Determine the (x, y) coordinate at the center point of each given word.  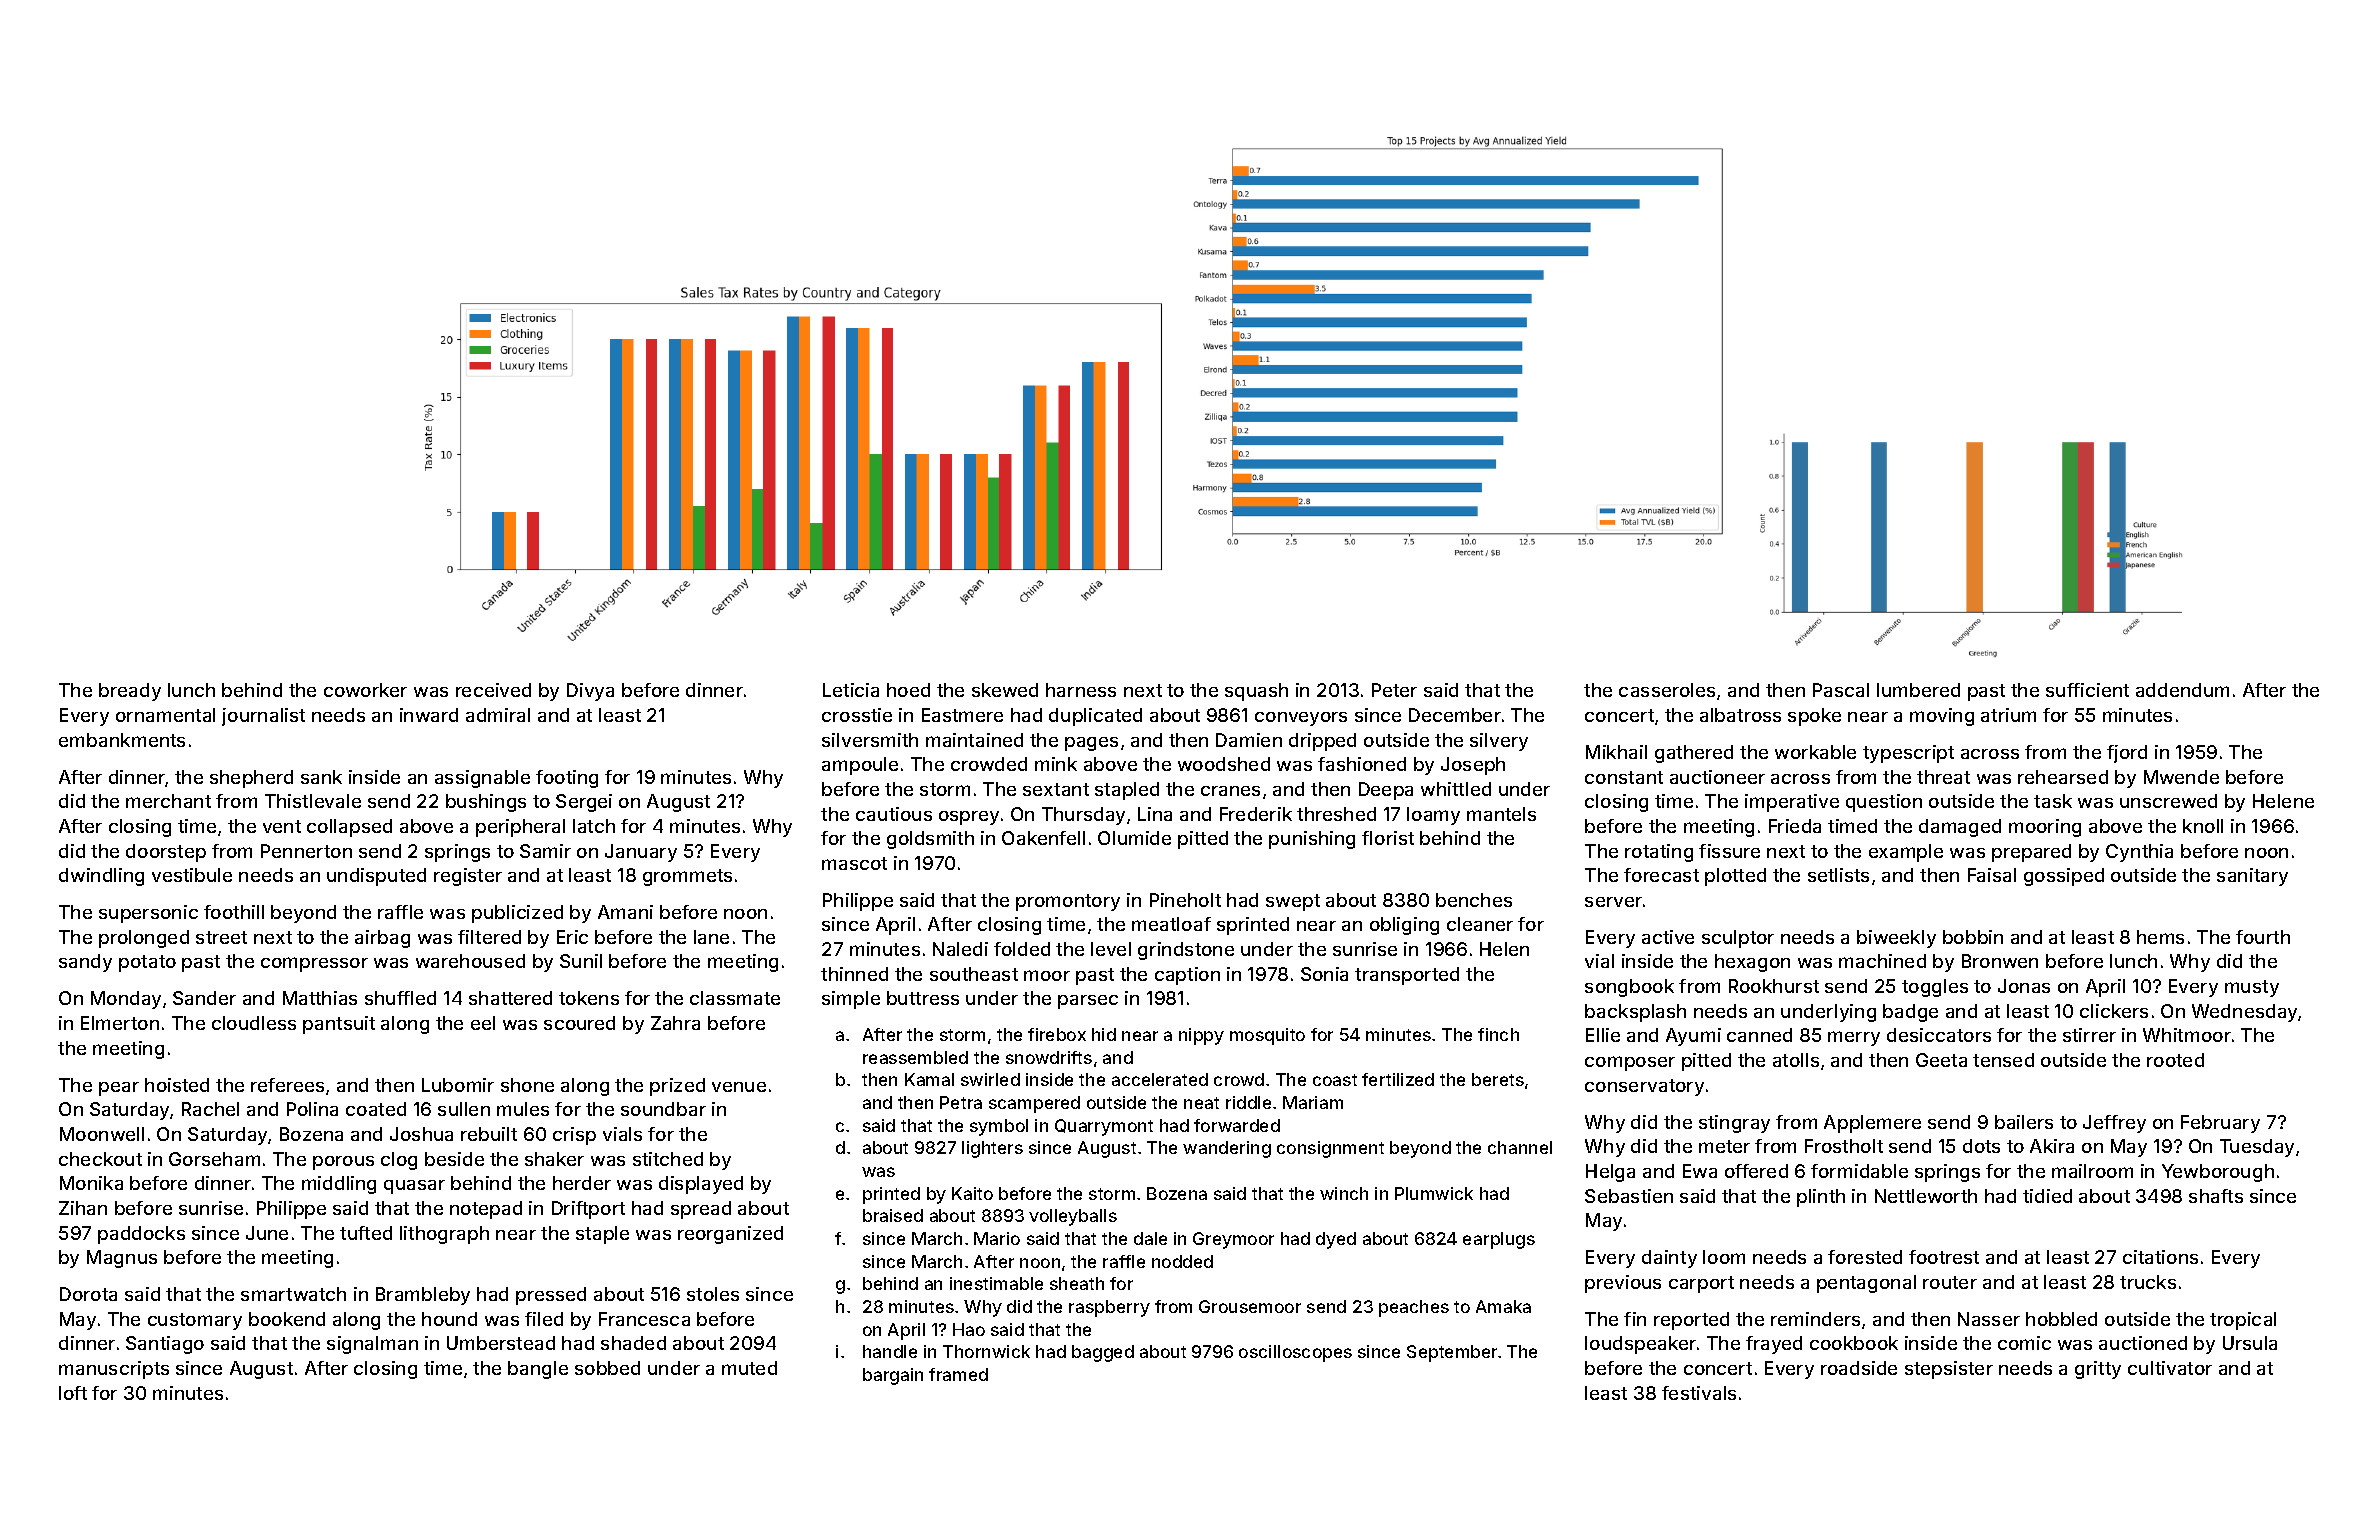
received (493, 690)
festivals (1699, 1393)
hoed (908, 690)
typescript (1908, 754)
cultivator (2170, 1368)
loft (73, 1393)
